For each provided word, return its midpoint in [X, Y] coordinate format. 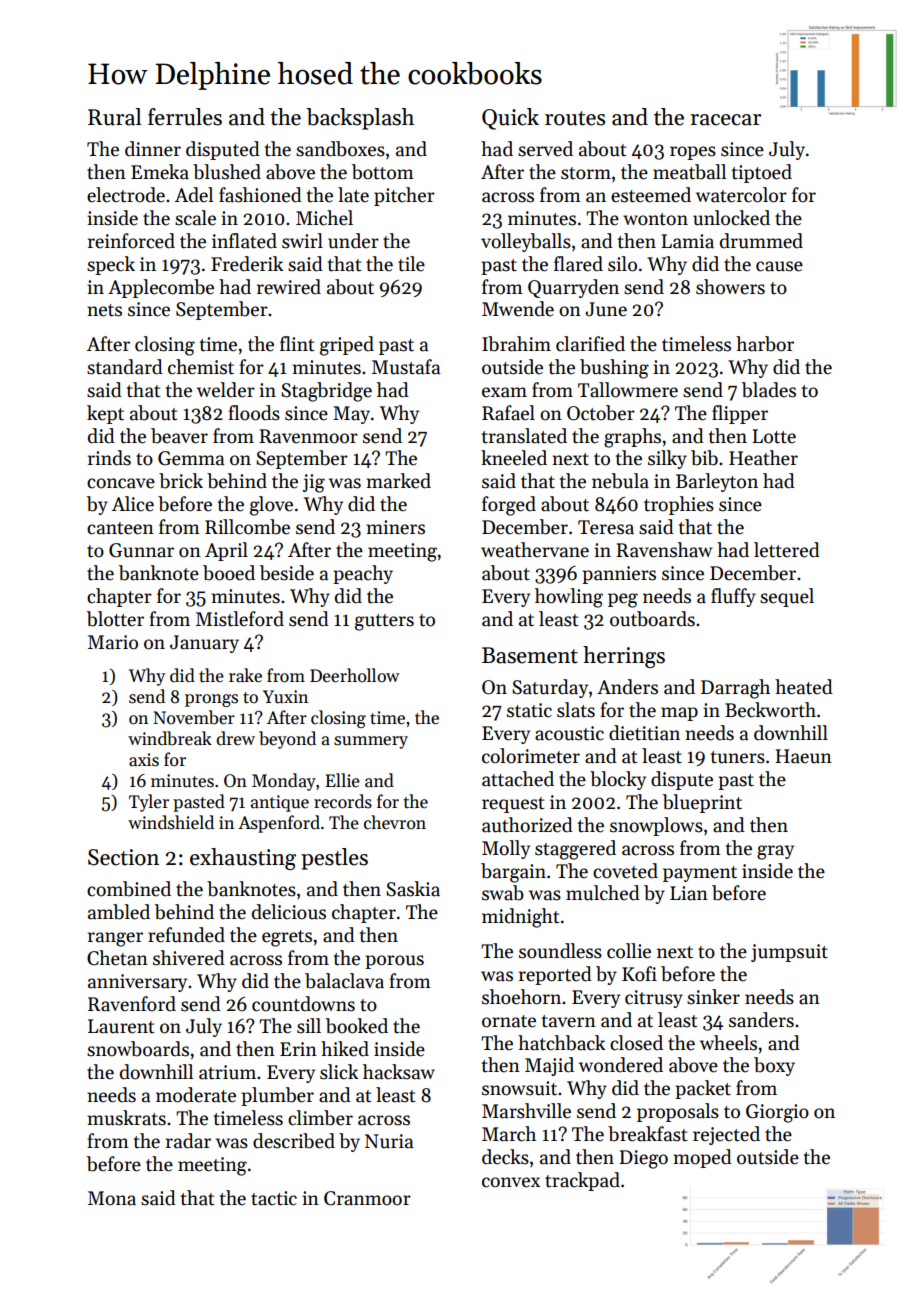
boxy [774, 1066]
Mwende [518, 309]
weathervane [535, 550]
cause [779, 266]
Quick [510, 119]
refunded [186, 935]
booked [357, 1026]
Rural [115, 117]
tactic [274, 1198]
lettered [787, 550]
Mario [113, 642]
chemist [201, 367]
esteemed [651, 195]
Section [123, 857]
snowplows [656, 826]
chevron [395, 822]
